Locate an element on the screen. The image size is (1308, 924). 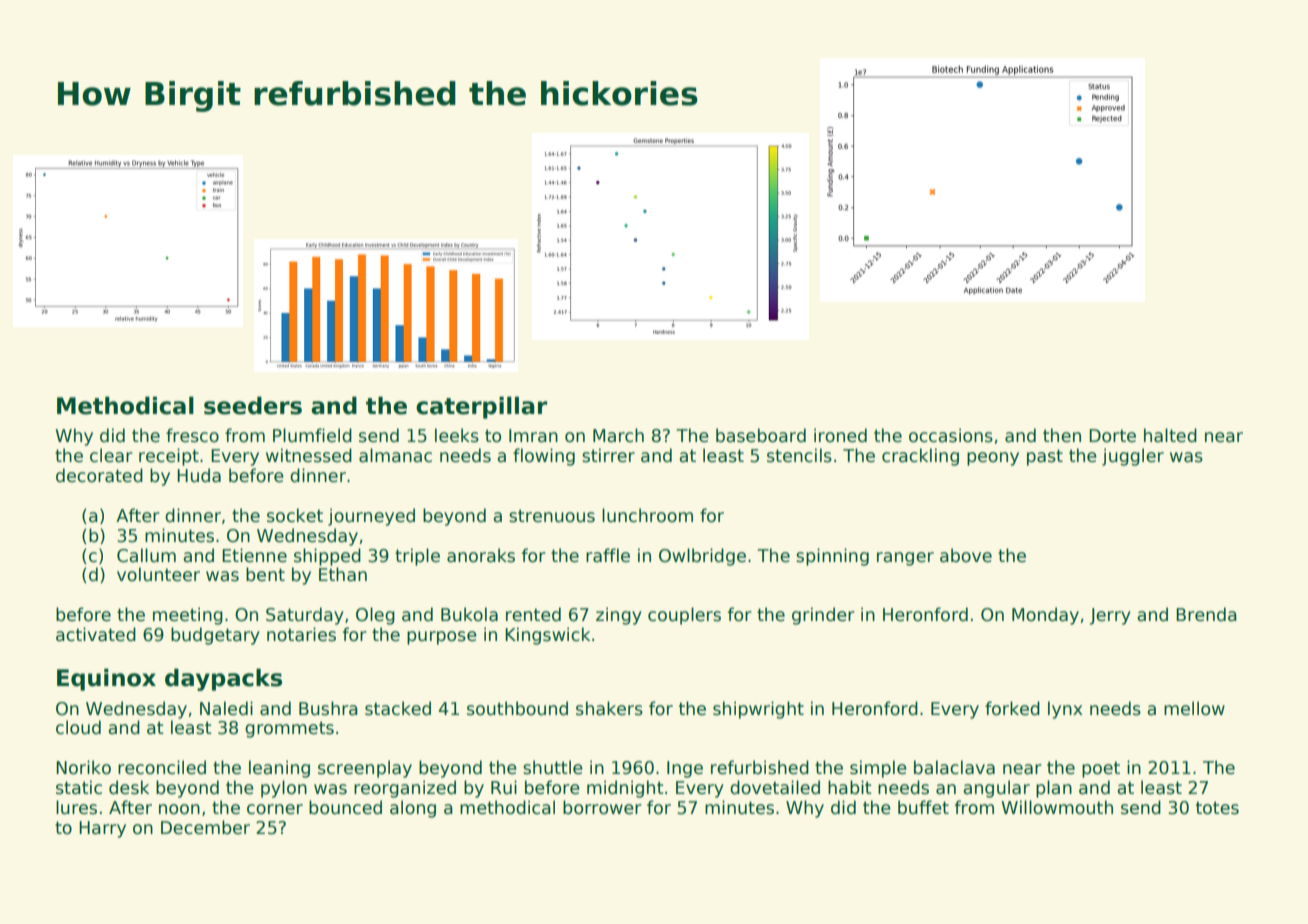
shakers is located at coordinates (609, 708).
